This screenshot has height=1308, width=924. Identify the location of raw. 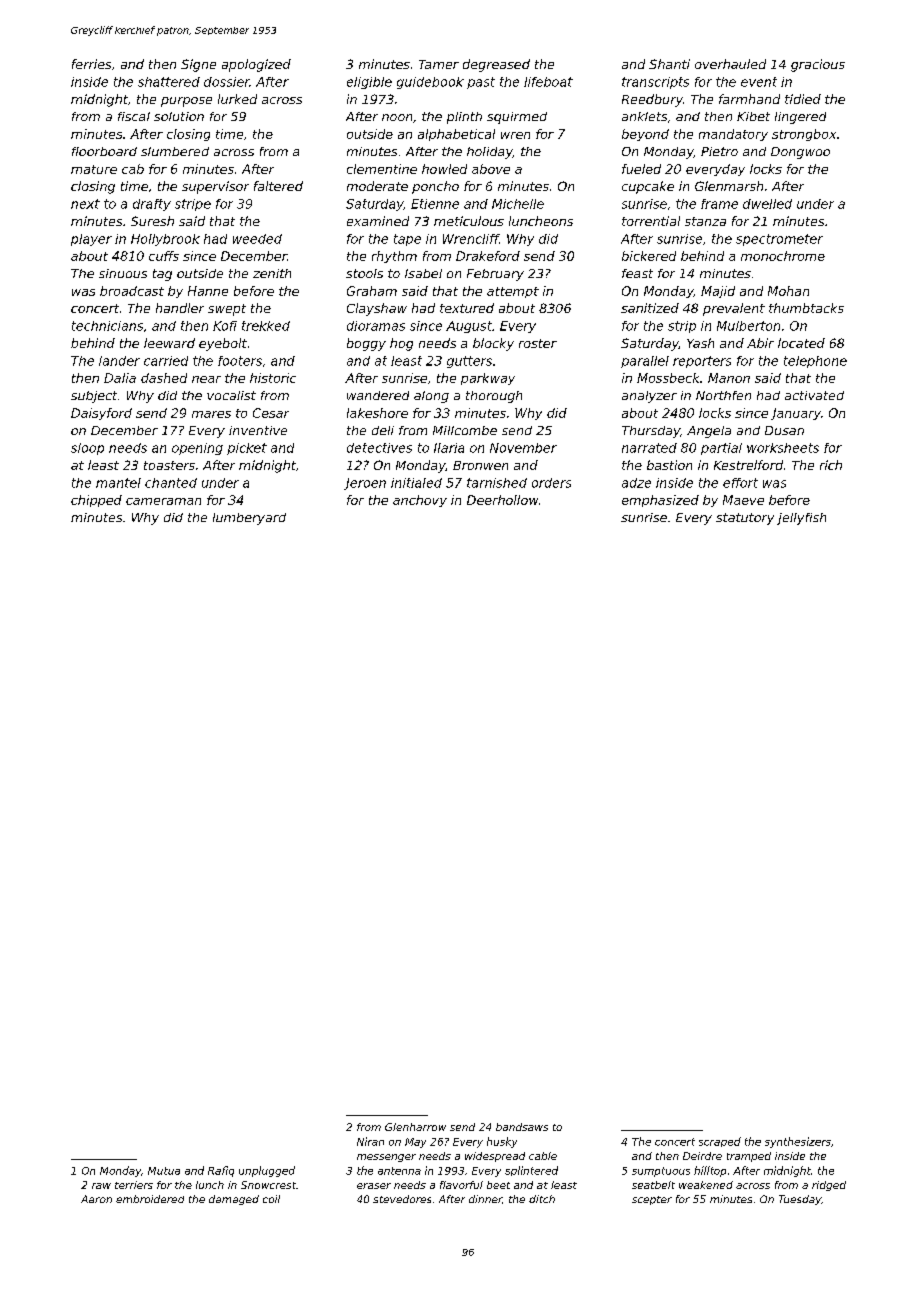
(101, 1186).
